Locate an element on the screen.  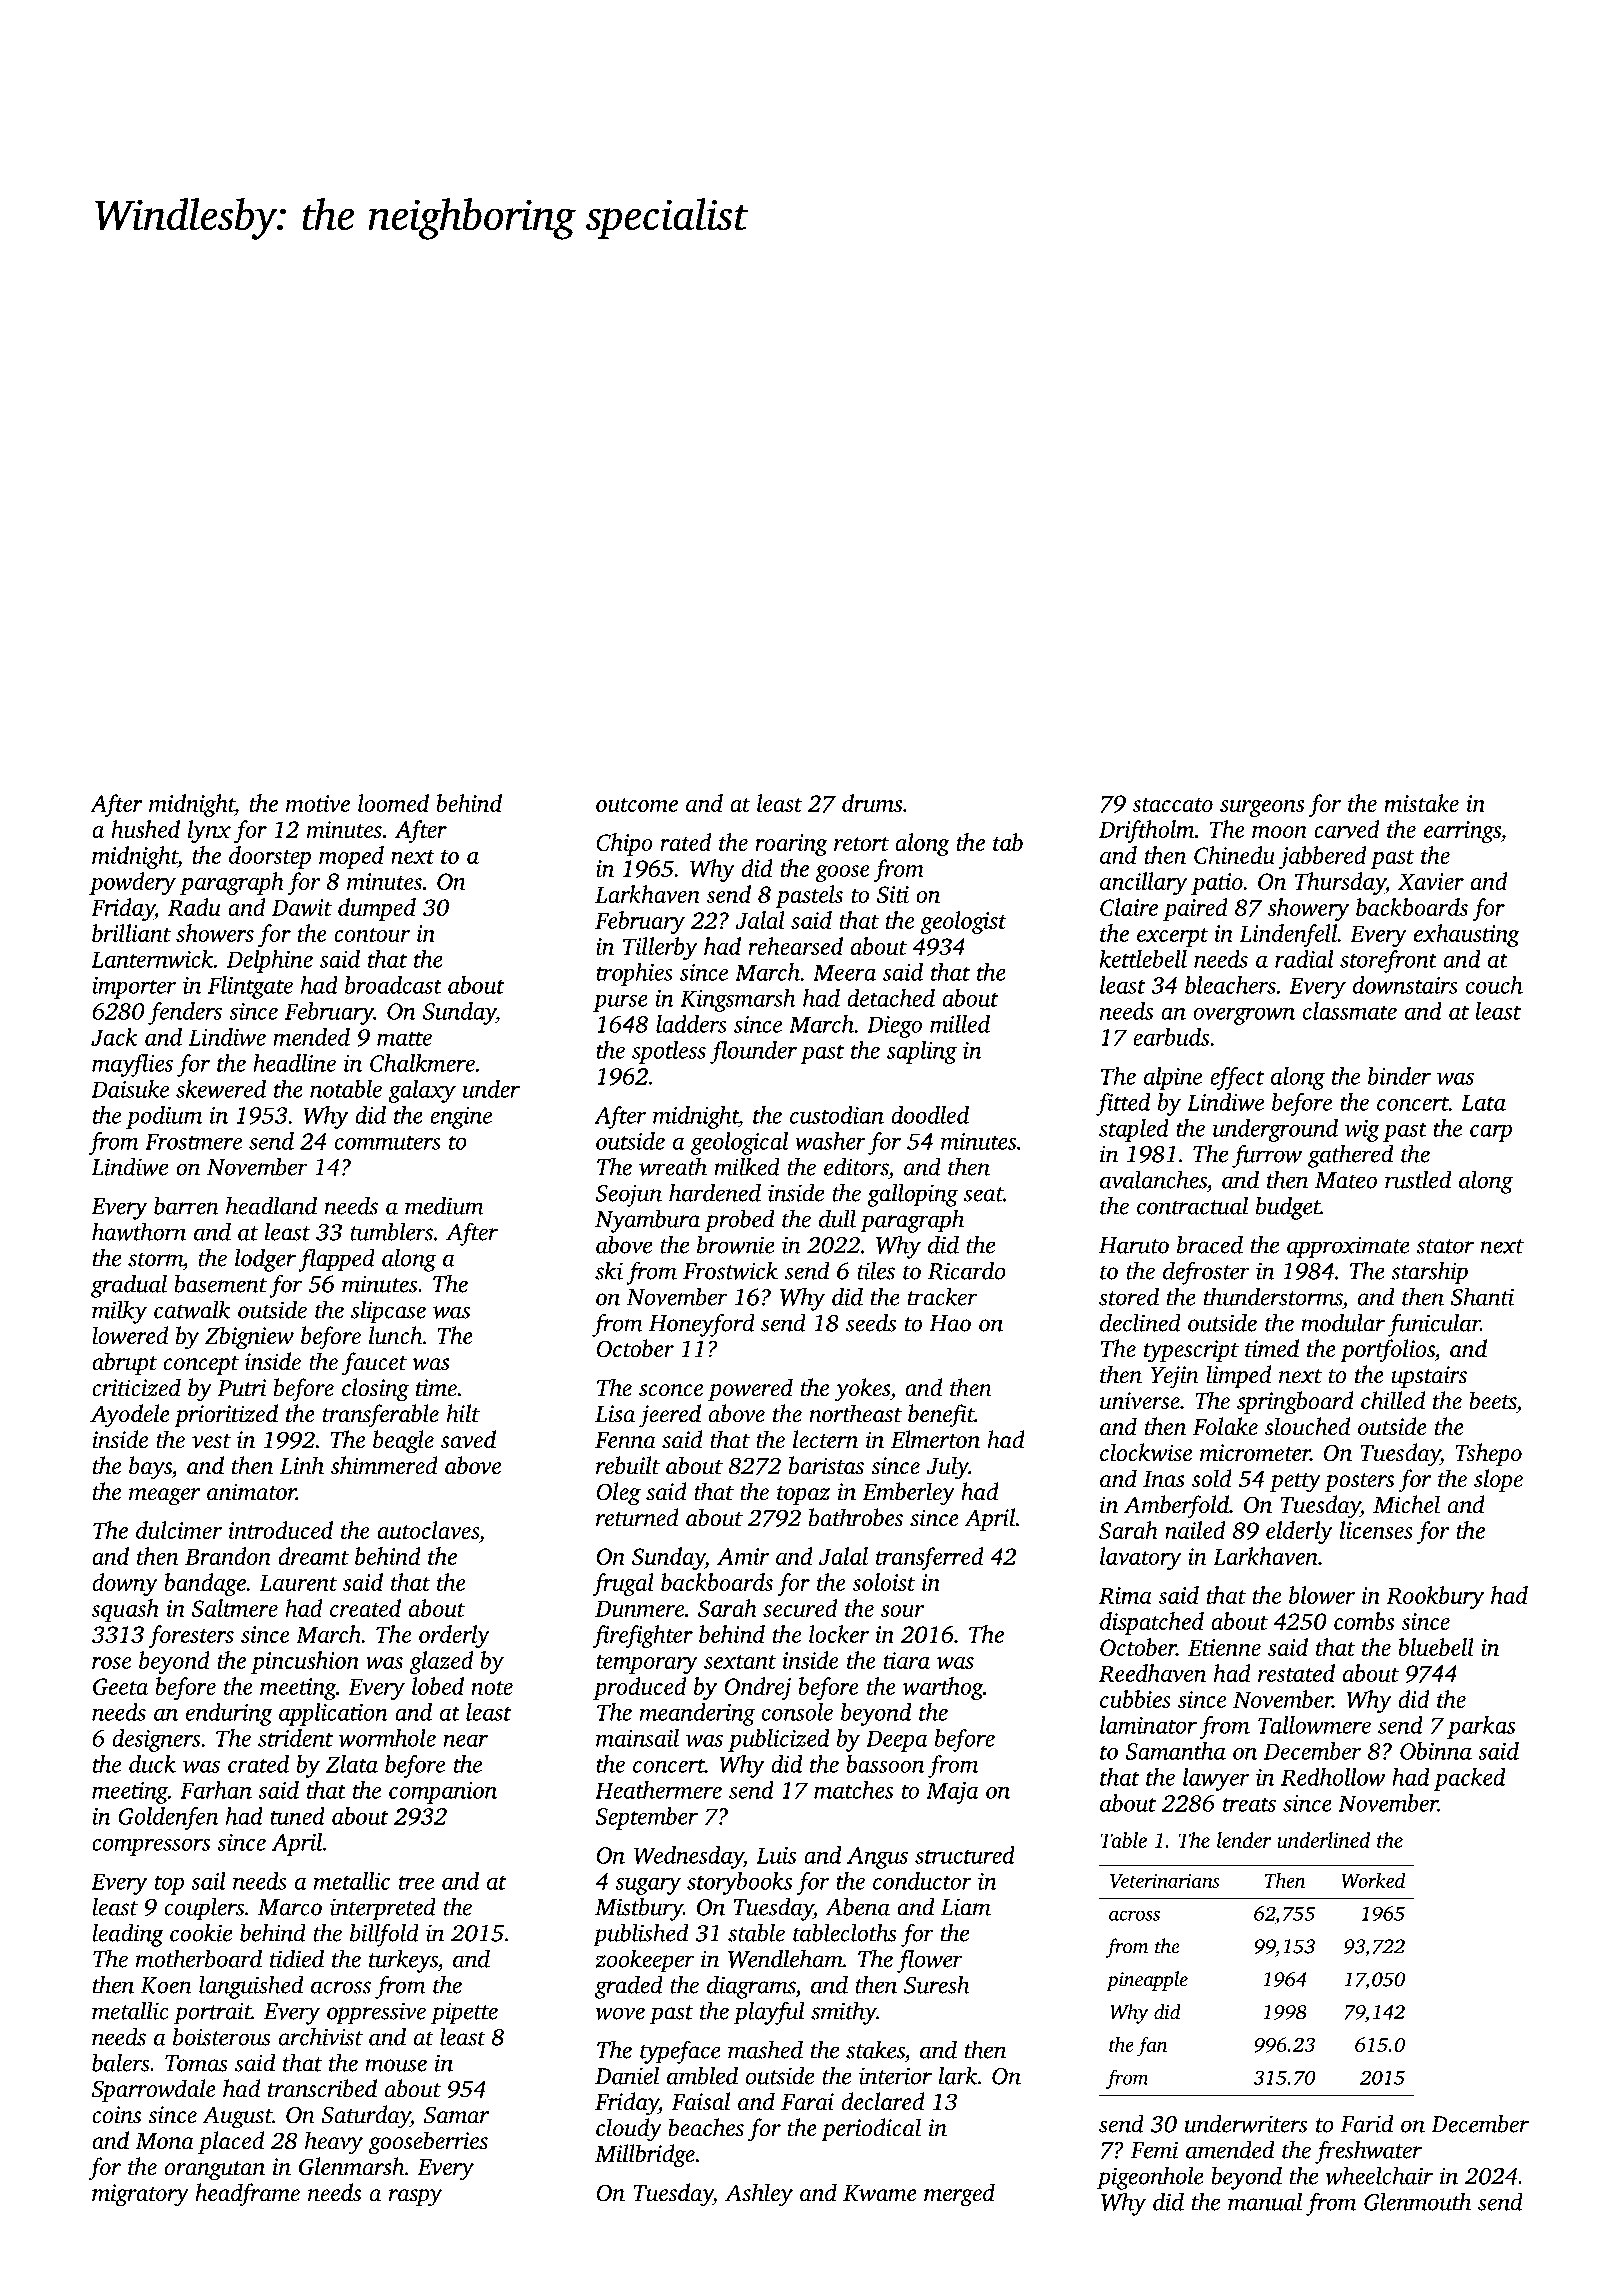
Diego is located at coordinates (894, 1027).
